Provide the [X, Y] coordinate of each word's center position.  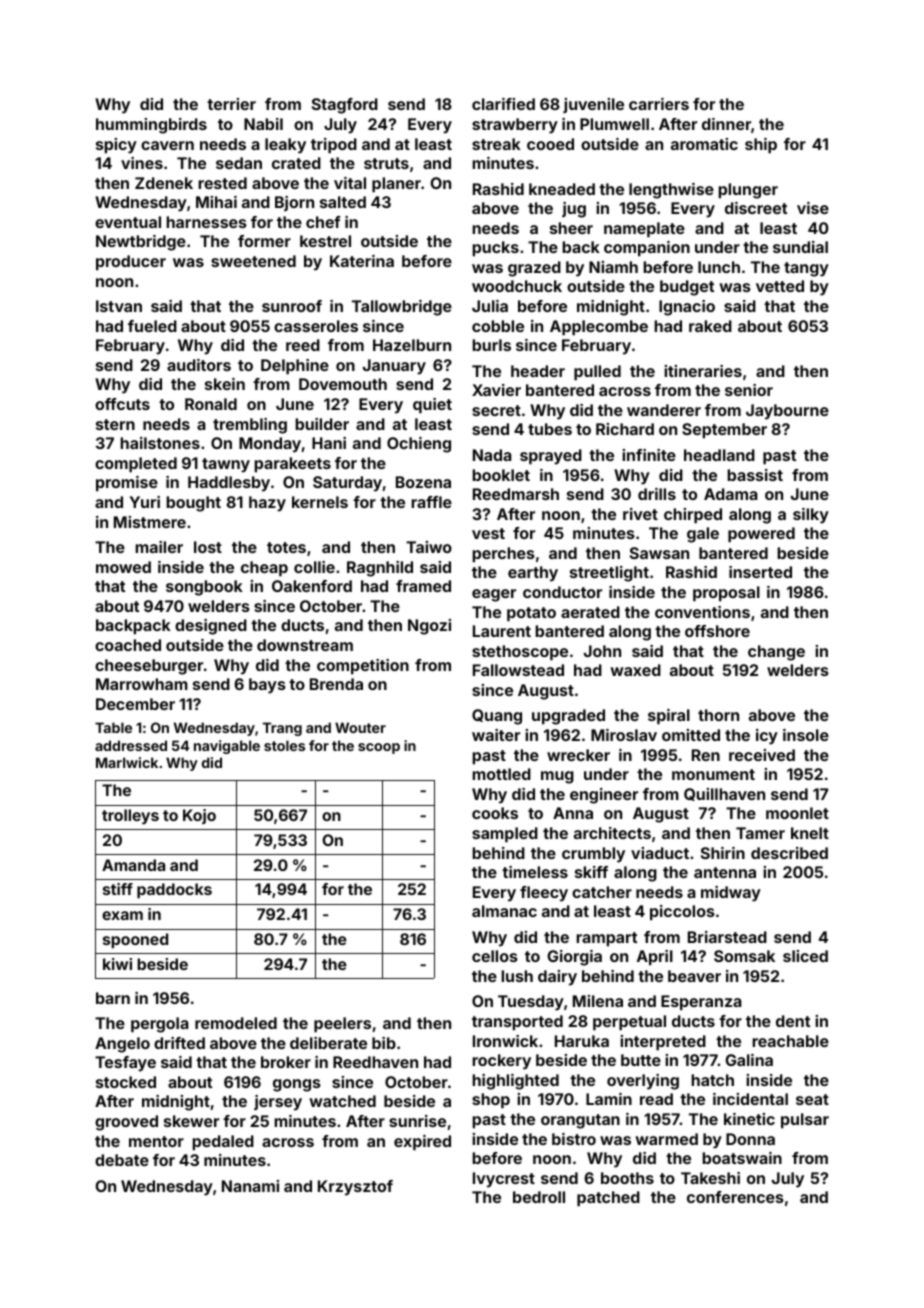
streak [496, 144]
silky [811, 516]
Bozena [423, 482]
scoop [379, 748]
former [264, 241]
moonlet [797, 813]
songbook [204, 588]
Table [113, 727]
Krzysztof [355, 1188]
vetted [780, 286]
